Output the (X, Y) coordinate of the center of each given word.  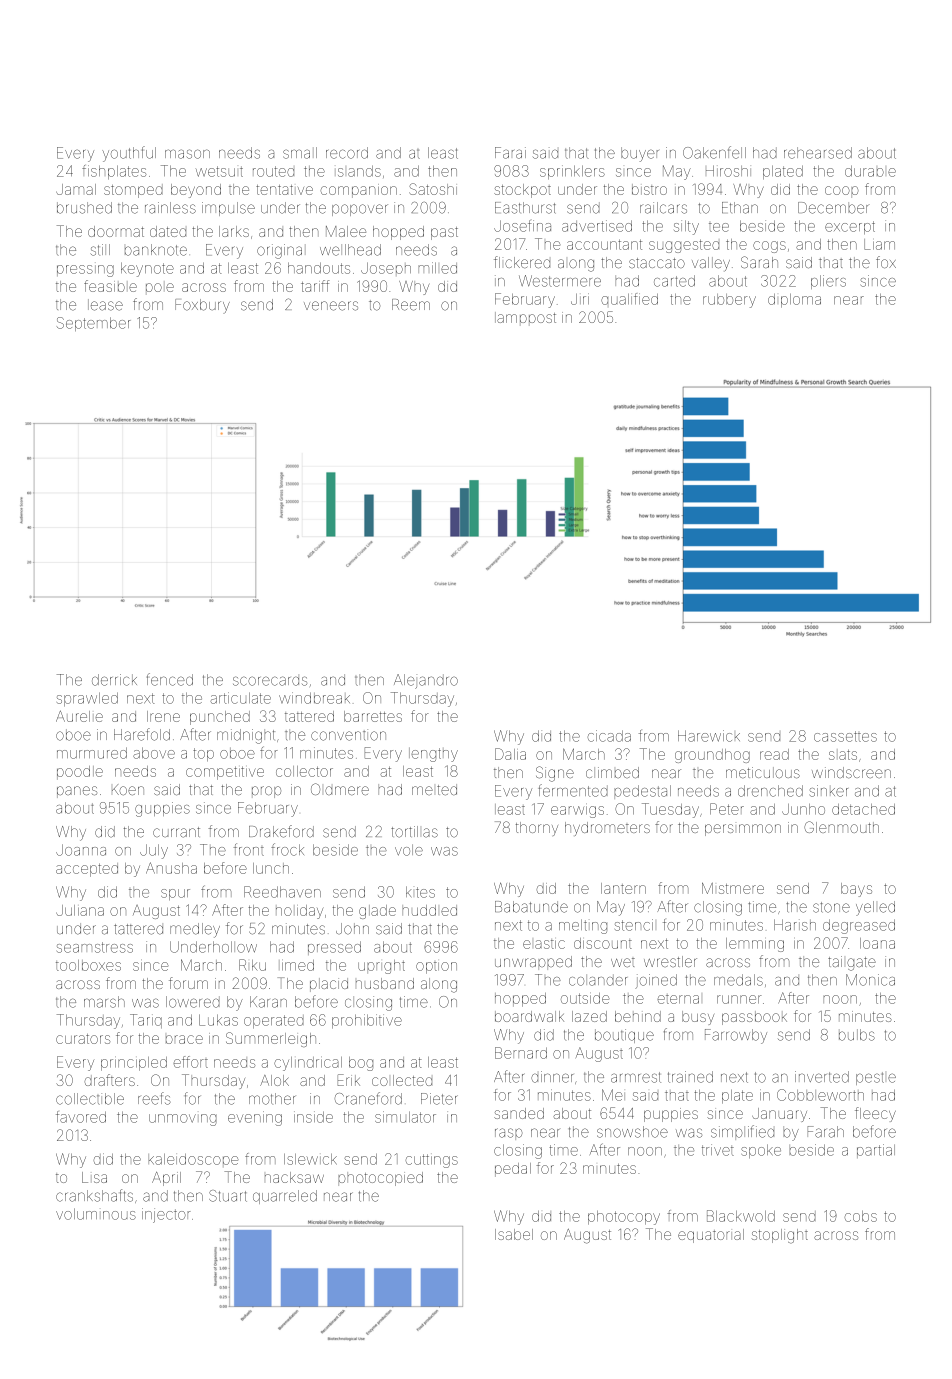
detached (863, 809)
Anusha (171, 868)
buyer (640, 154)
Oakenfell (714, 152)
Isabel (514, 1234)
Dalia (510, 754)
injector (166, 1215)
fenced (170, 679)
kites (420, 892)
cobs (860, 1216)
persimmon (743, 830)
